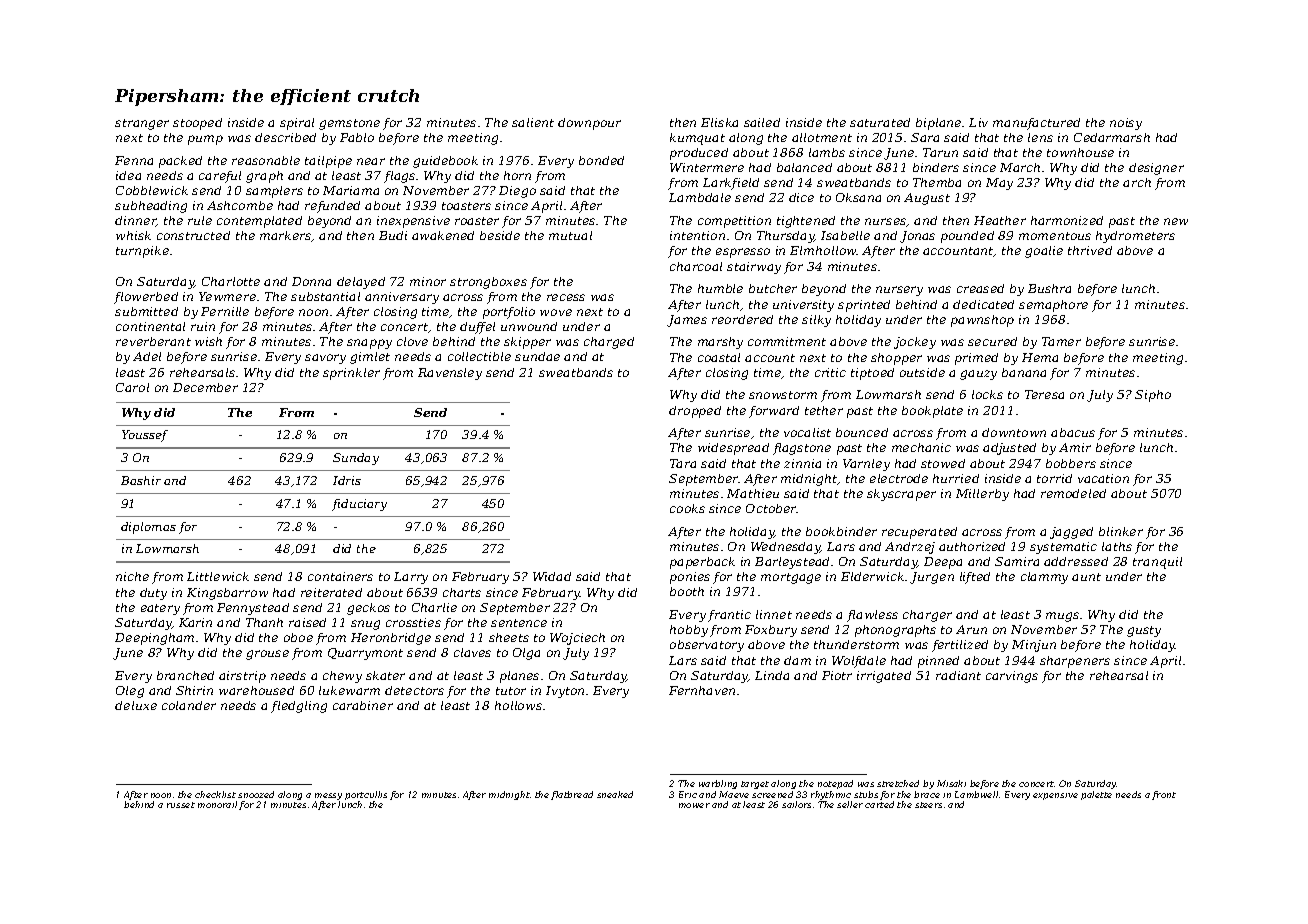 The height and width of the screenshot is (924, 1308). Describe the element at coordinates (286, 236) in the screenshot. I see `markers` at that location.
